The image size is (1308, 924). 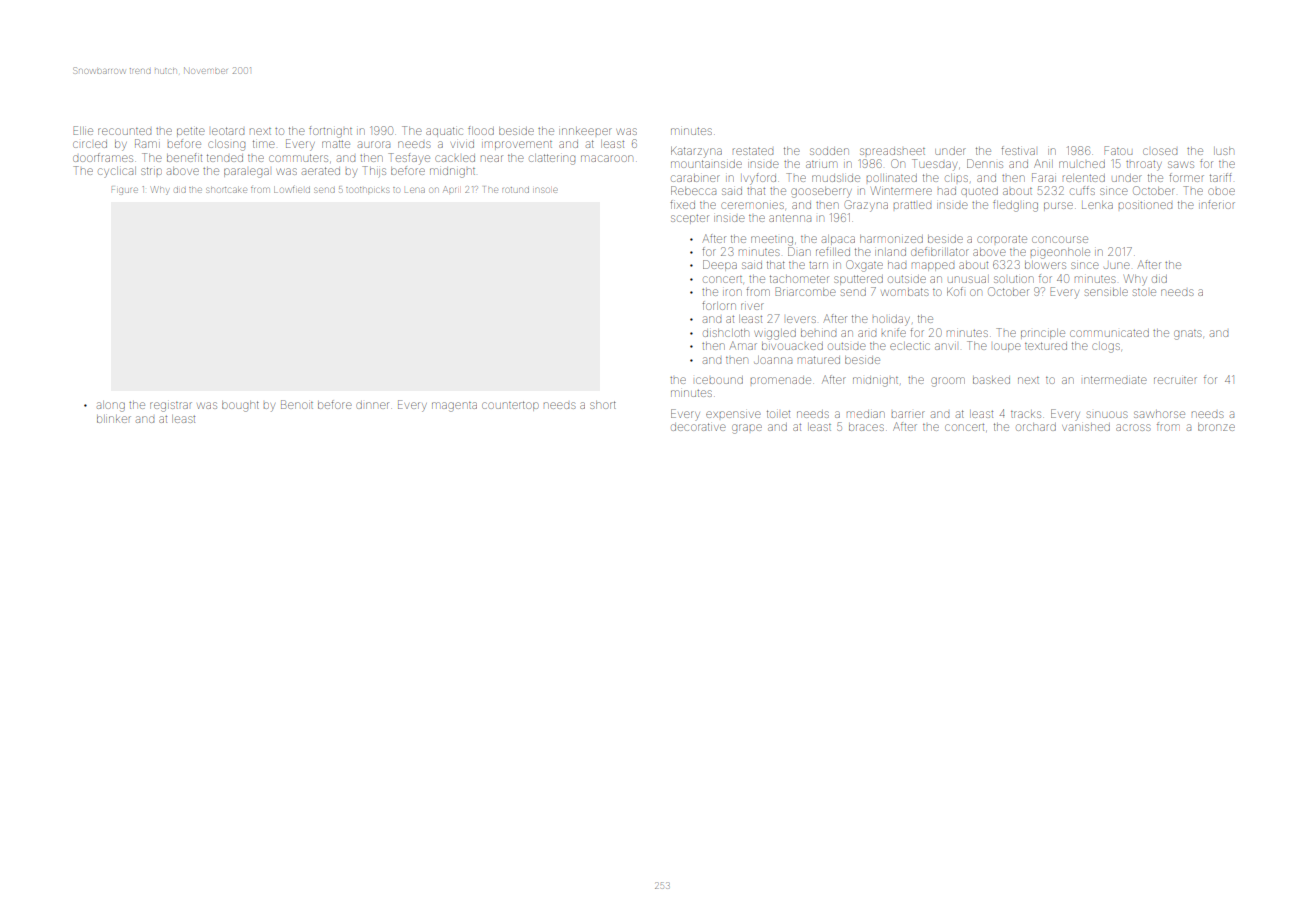 What do you see at coordinates (1220, 177) in the screenshot?
I see `tariff` at bounding box center [1220, 177].
